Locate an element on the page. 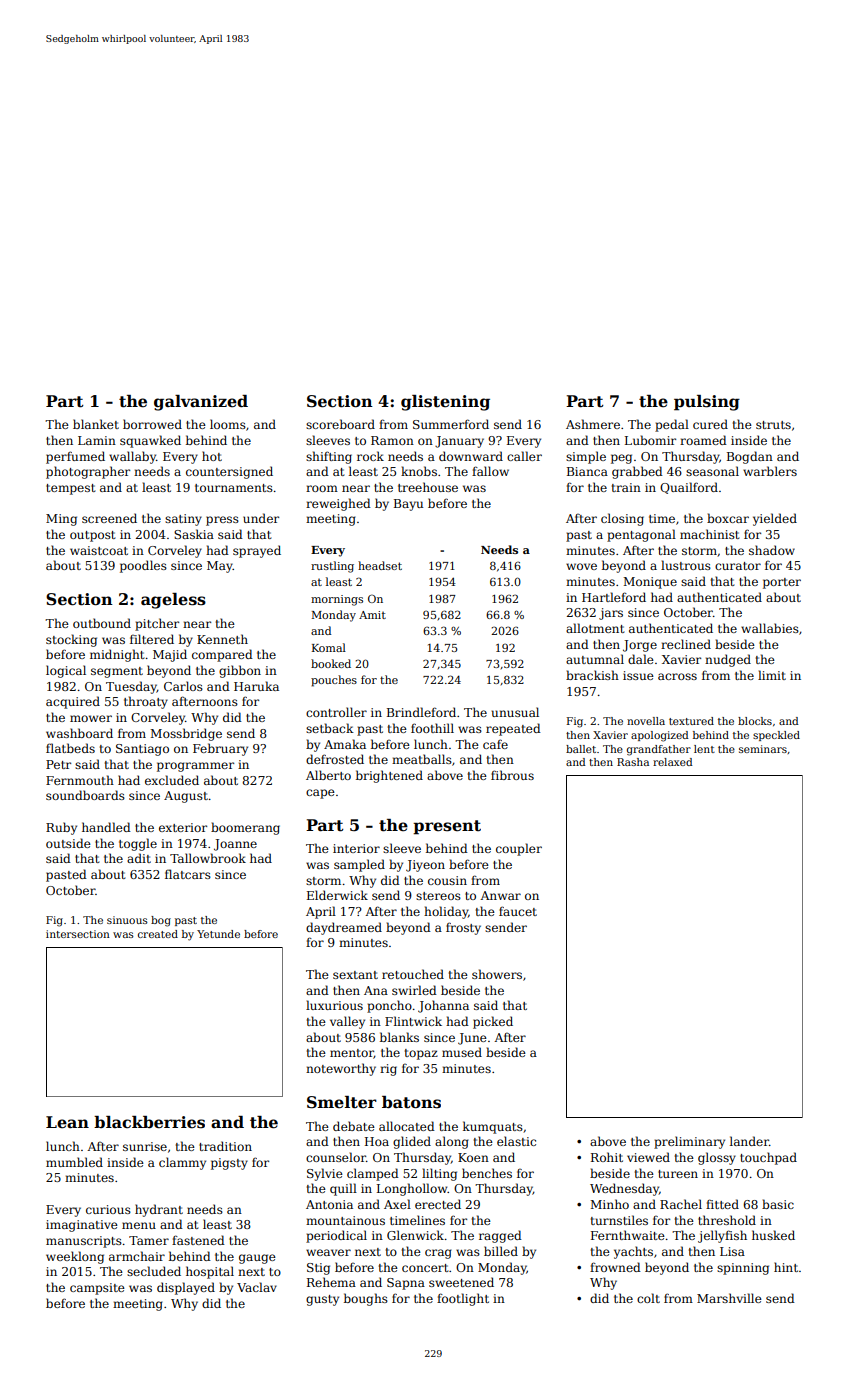 Image resolution: width=849 pixels, height=1400 pixels. pulsing is located at coordinates (707, 403).
